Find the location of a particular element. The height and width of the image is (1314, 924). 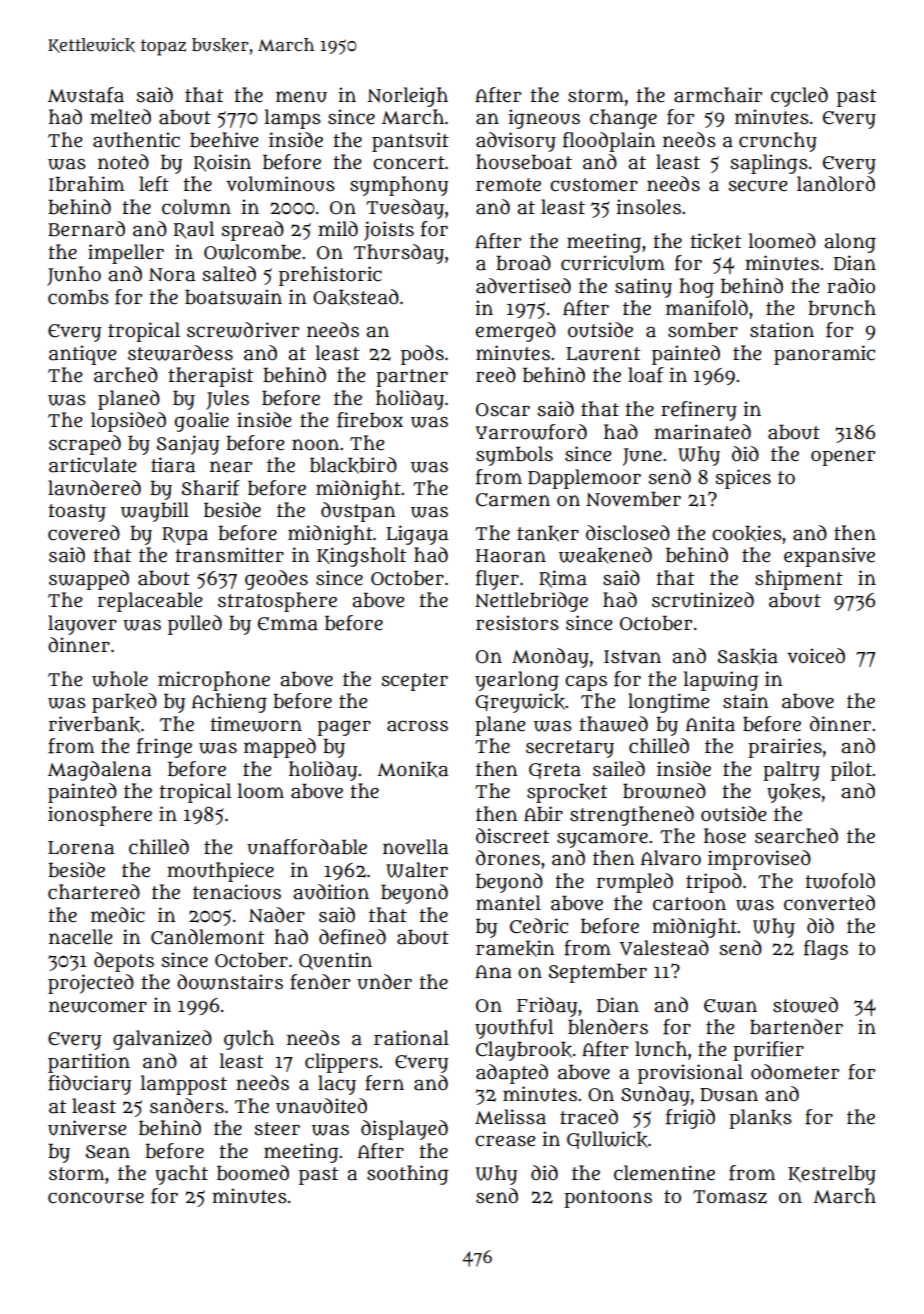

pantsuit is located at coordinates (410, 142).
